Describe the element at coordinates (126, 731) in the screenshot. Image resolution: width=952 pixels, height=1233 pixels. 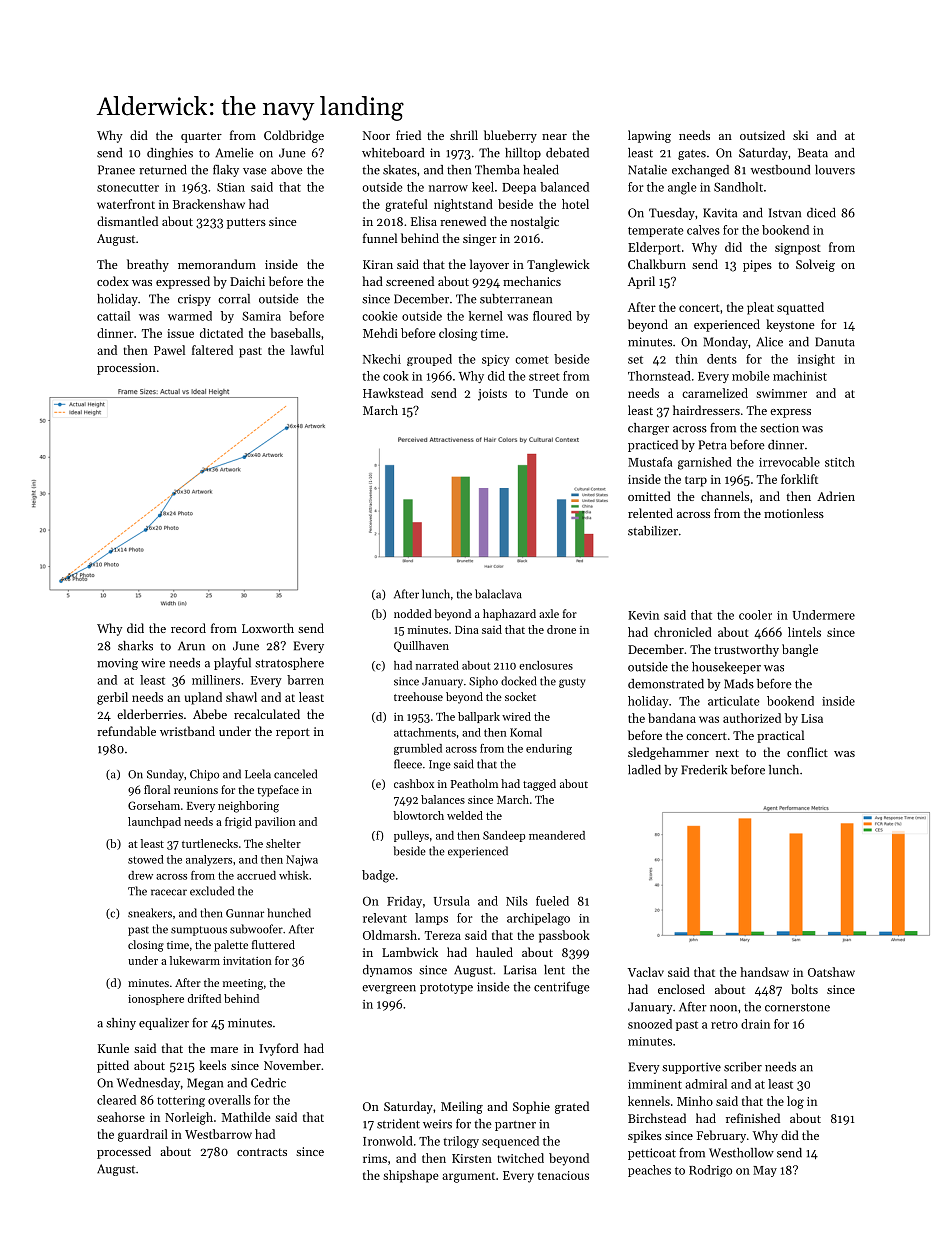
I see `refundable` at that location.
